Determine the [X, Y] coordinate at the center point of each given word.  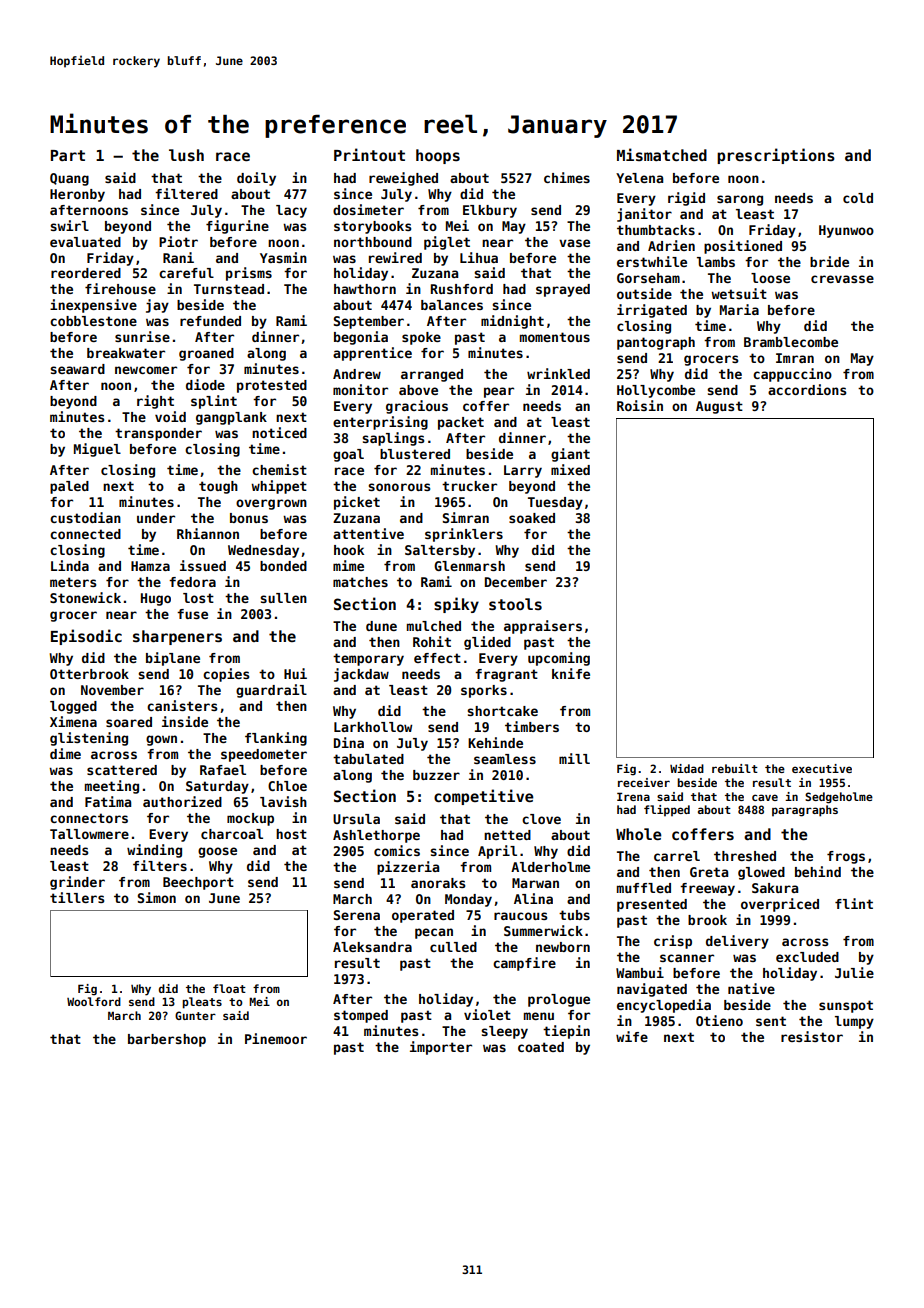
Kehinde [495, 742]
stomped [361, 1016]
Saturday [217, 787]
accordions [807, 389]
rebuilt [735, 768]
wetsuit [739, 293]
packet [461, 423]
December [516, 582]
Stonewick [85, 597]
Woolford [94, 1001]
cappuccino [792, 375]
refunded [210, 321]
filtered [186, 193]
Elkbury [490, 211]
